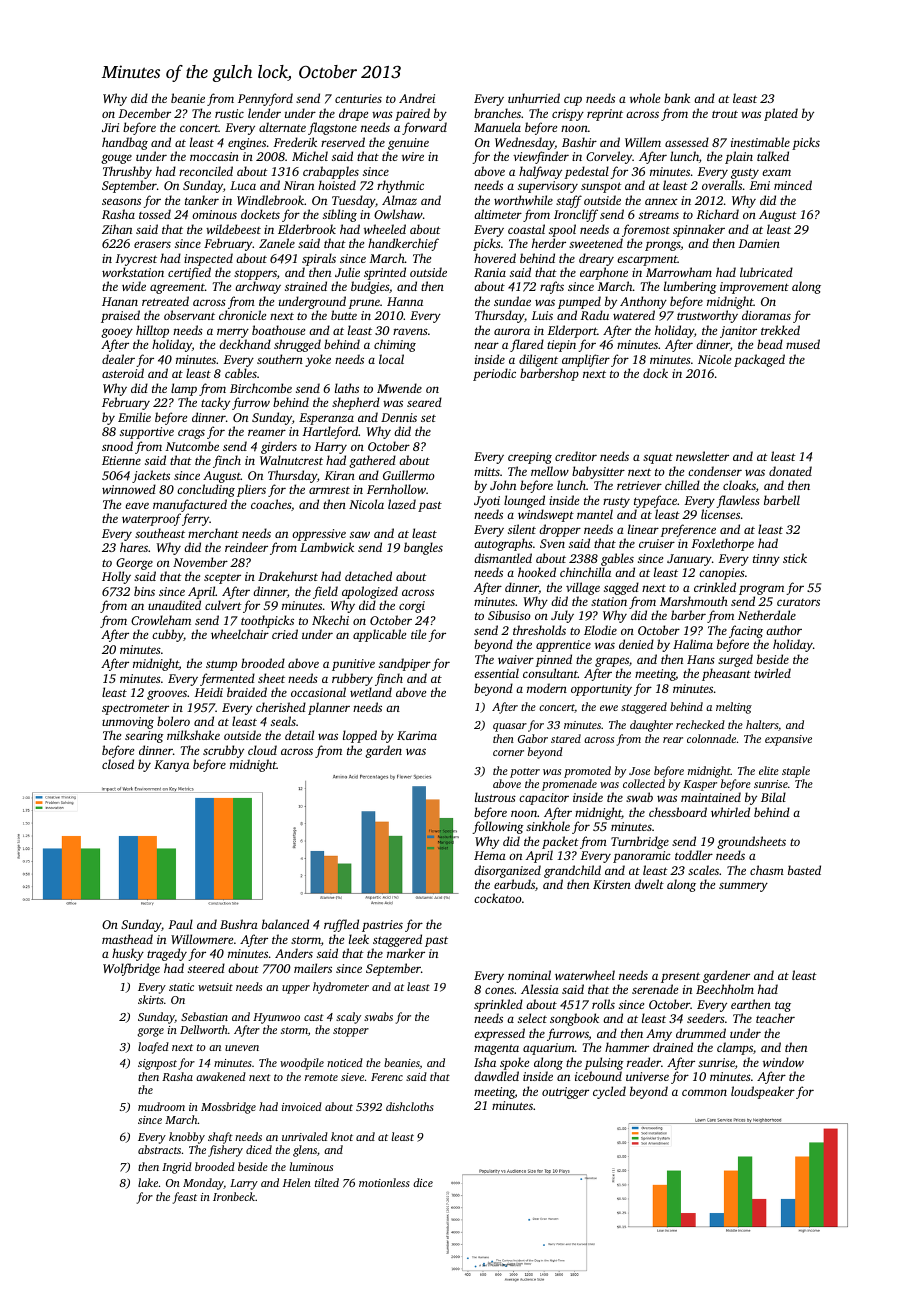 Image resolution: width=924 pixels, height=1308 pixels. Describe the element at coordinates (658, 458) in the document. I see `squat` at that location.
